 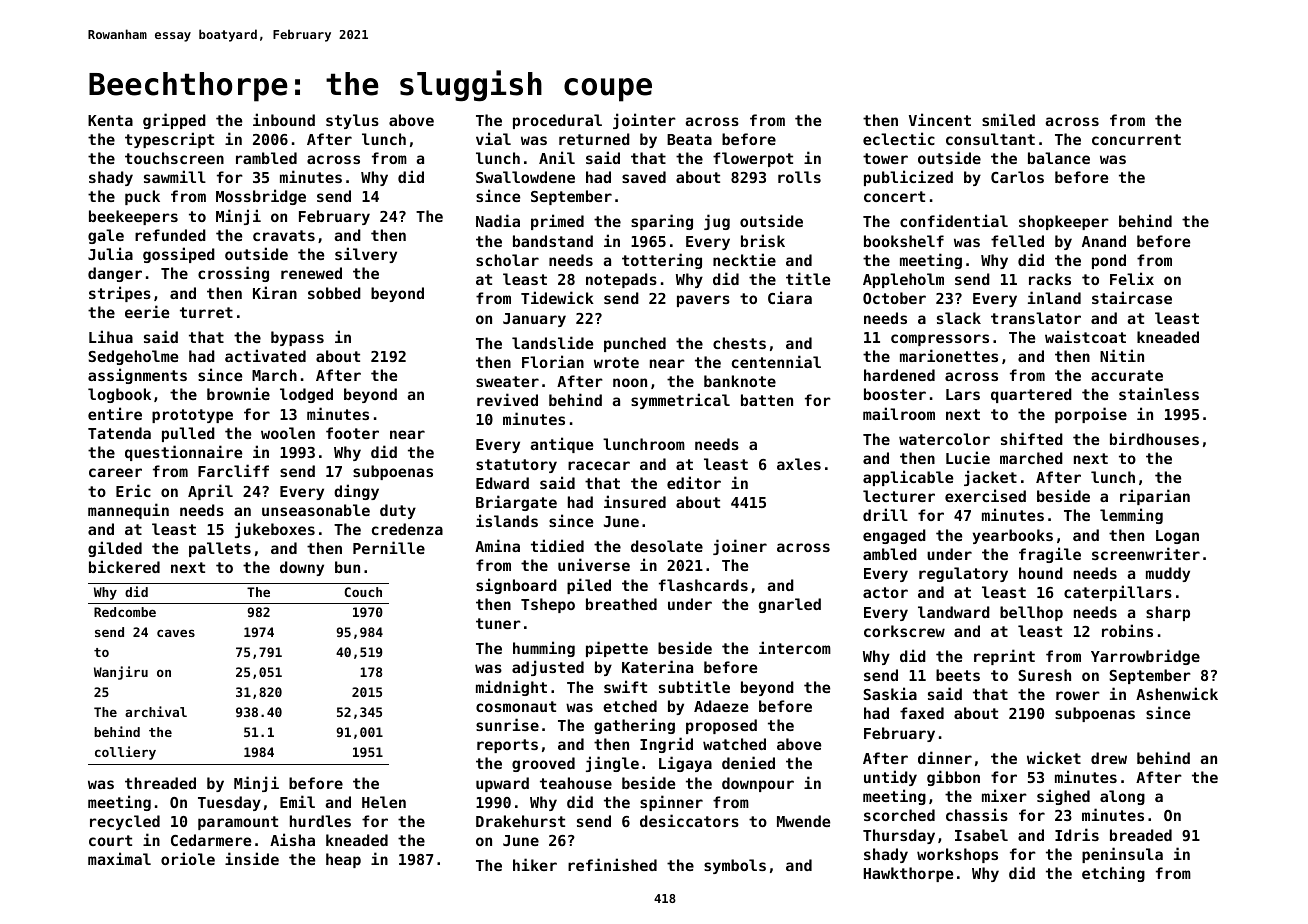 I want to click on Emil, so click(x=297, y=801).
